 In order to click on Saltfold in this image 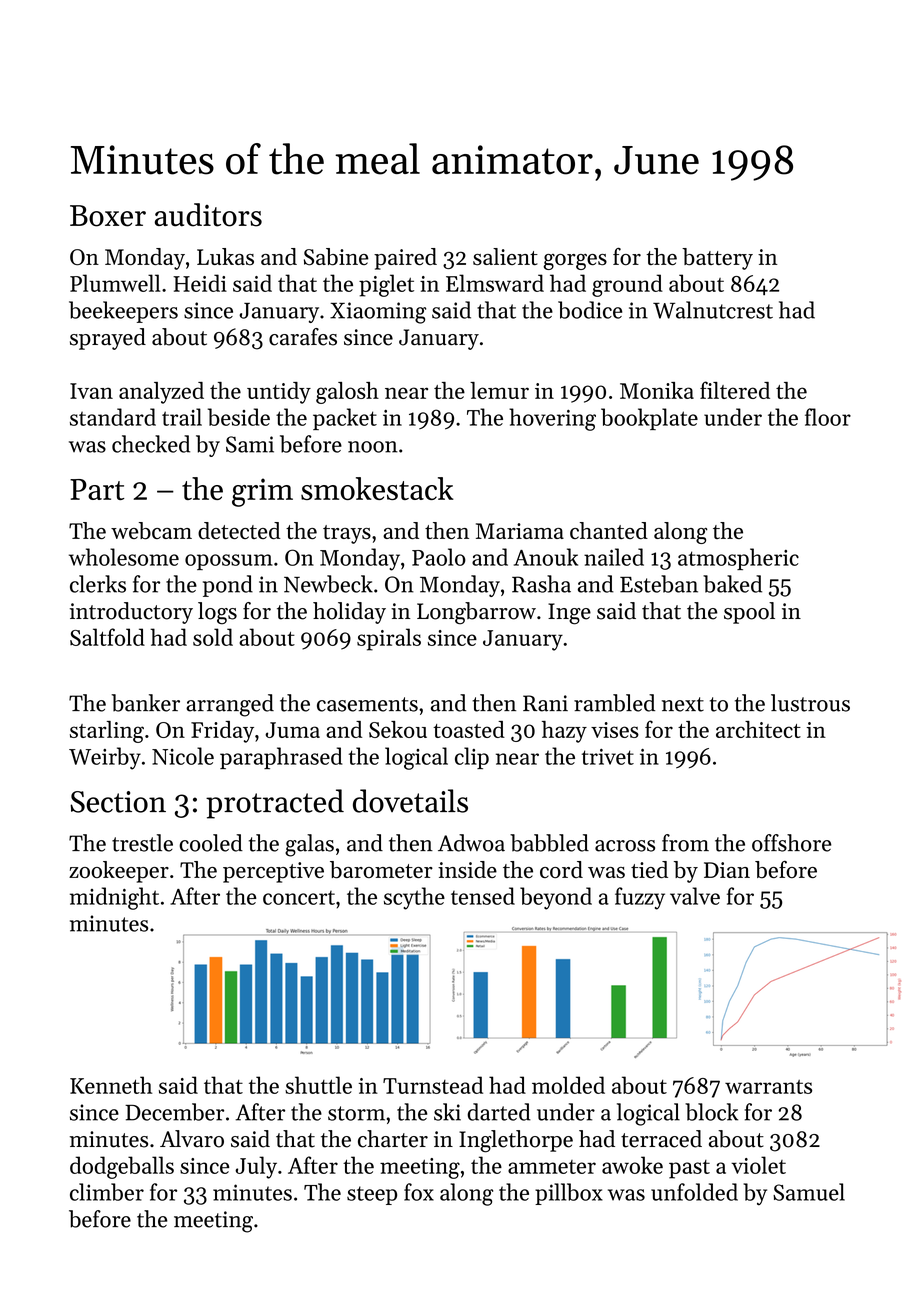, I will do `click(107, 637)`.
